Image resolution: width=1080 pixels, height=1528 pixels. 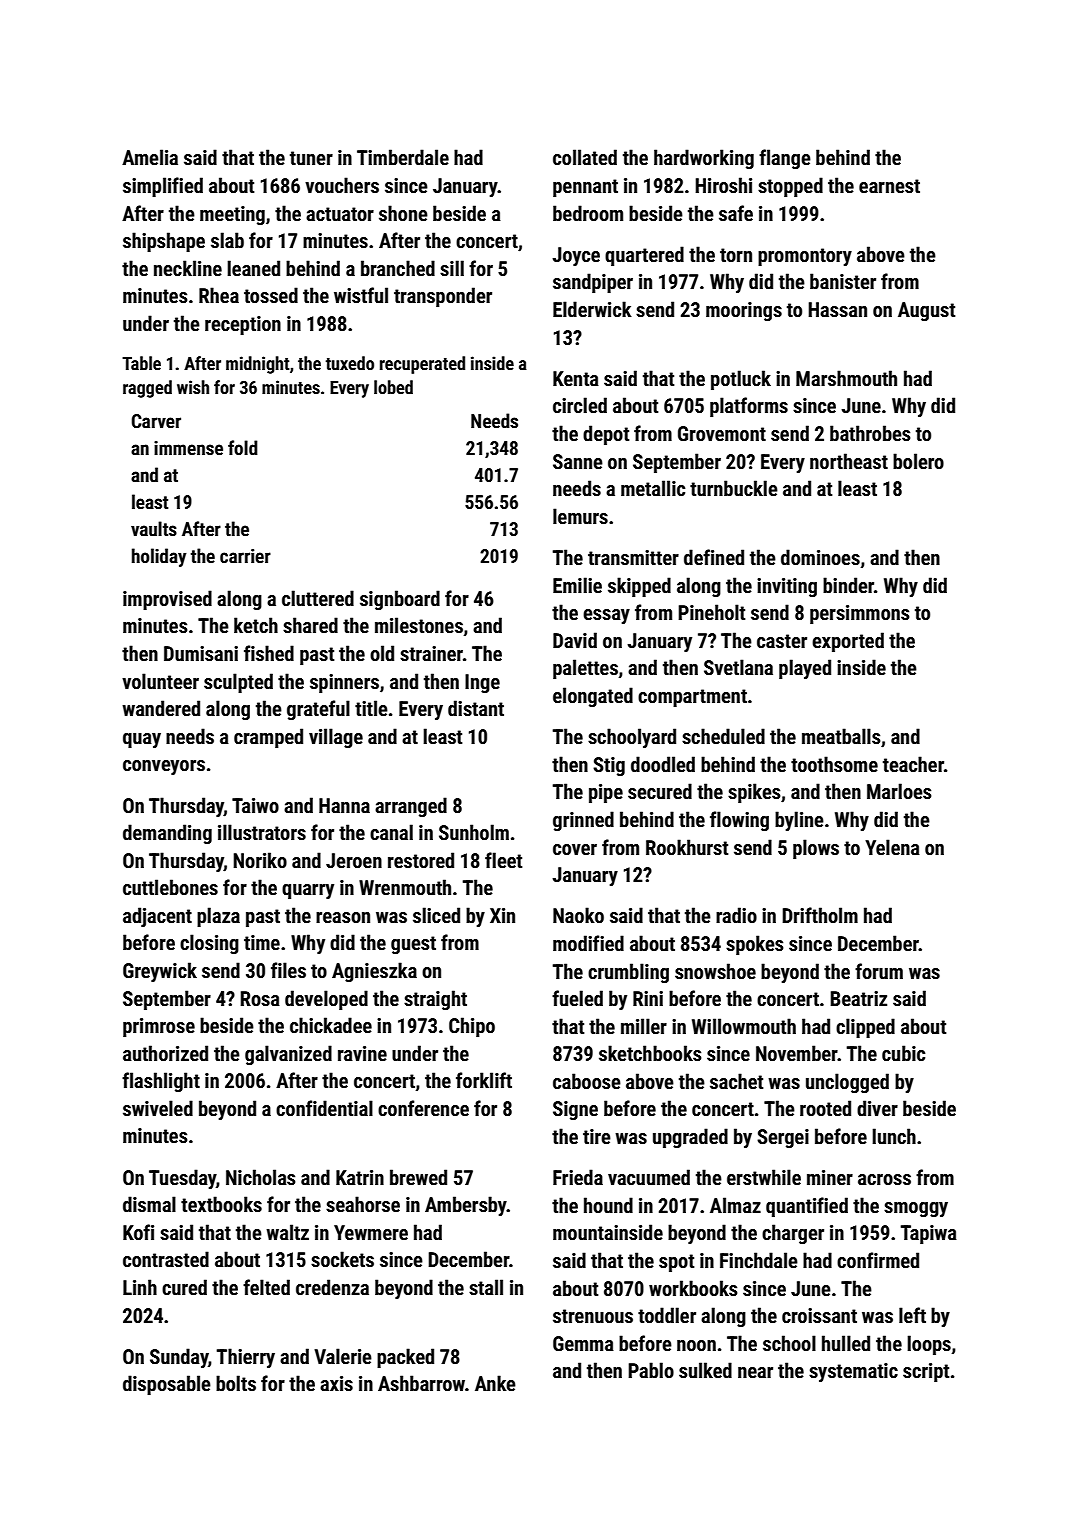 What do you see at coordinates (311, 158) in the screenshot?
I see `tuner` at bounding box center [311, 158].
